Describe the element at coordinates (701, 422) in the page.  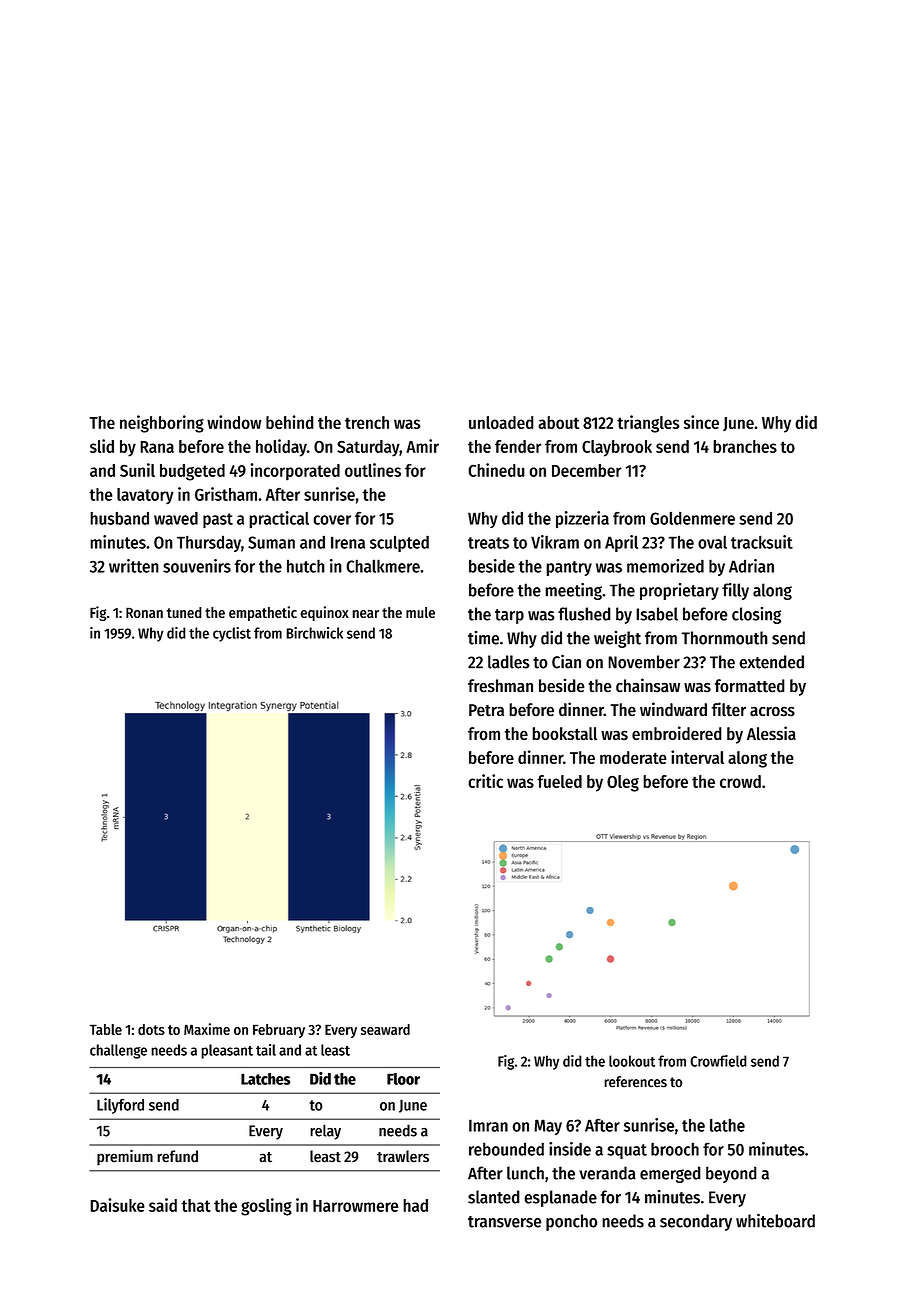
I see `since` at that location.
